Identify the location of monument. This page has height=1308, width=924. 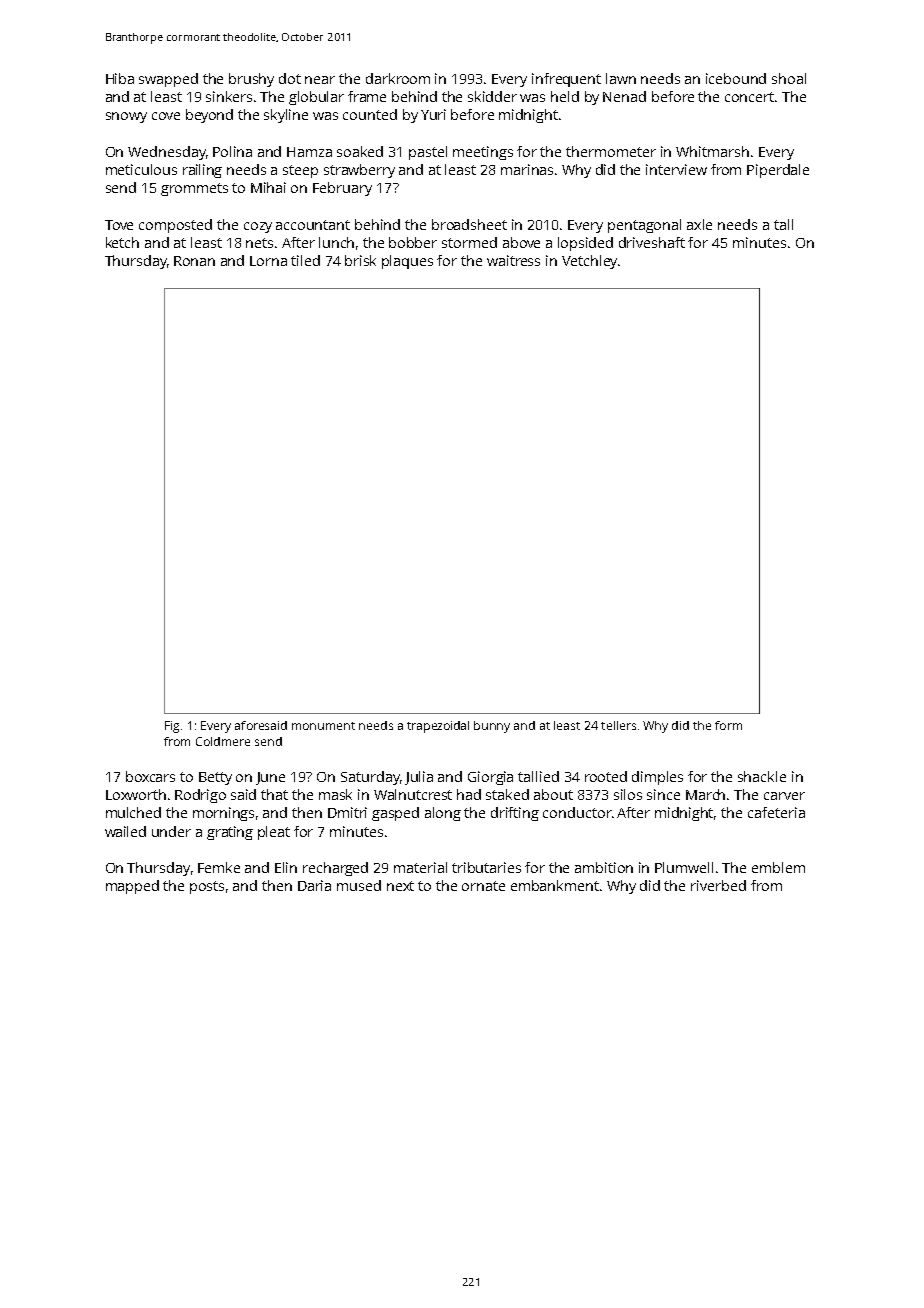
(323, 726).
